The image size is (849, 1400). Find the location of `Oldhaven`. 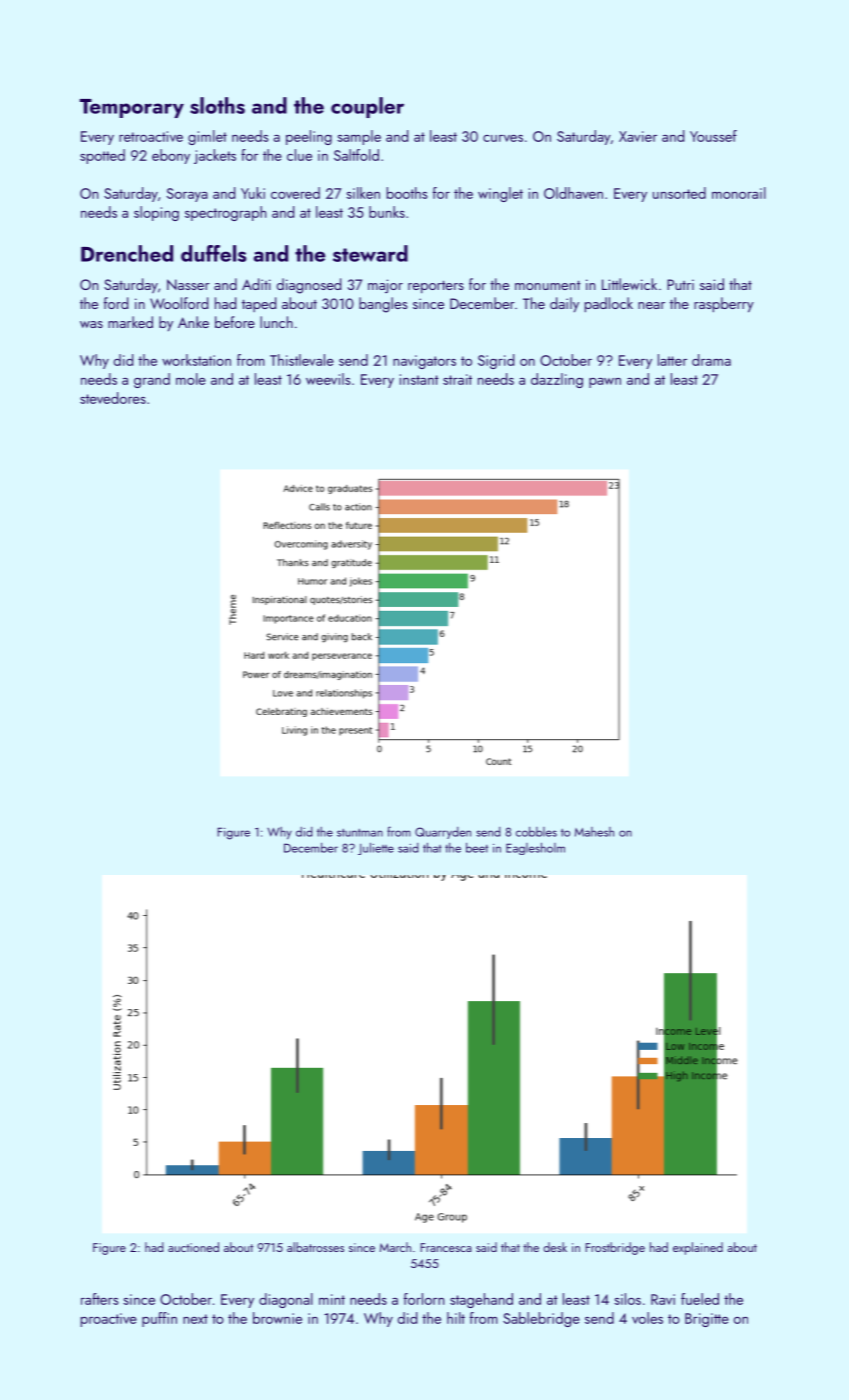

Oldhaven is located at coordinates (573, 193).
